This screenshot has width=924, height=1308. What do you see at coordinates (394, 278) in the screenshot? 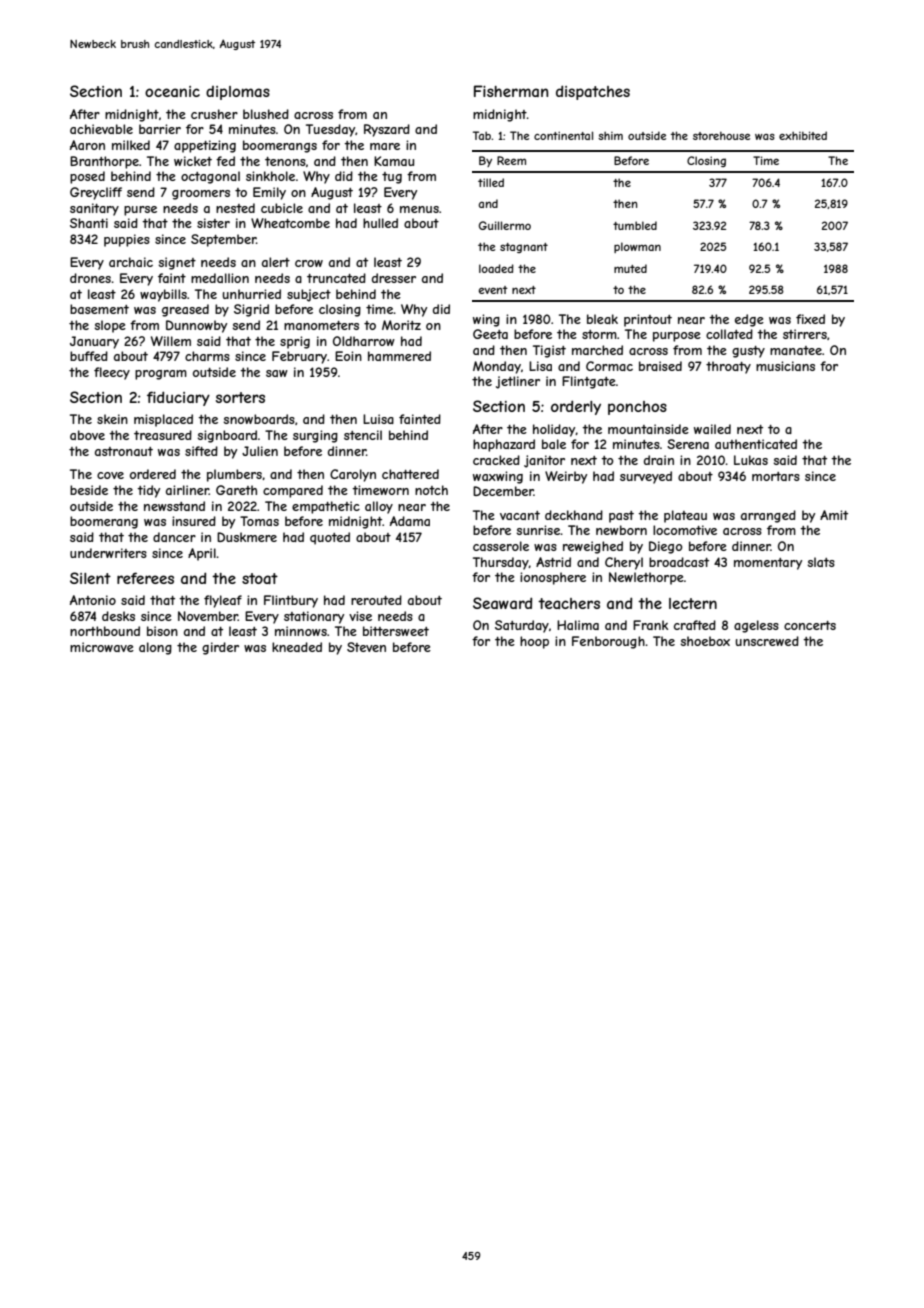
I see `dresser` at bounding box center [394, 278].
